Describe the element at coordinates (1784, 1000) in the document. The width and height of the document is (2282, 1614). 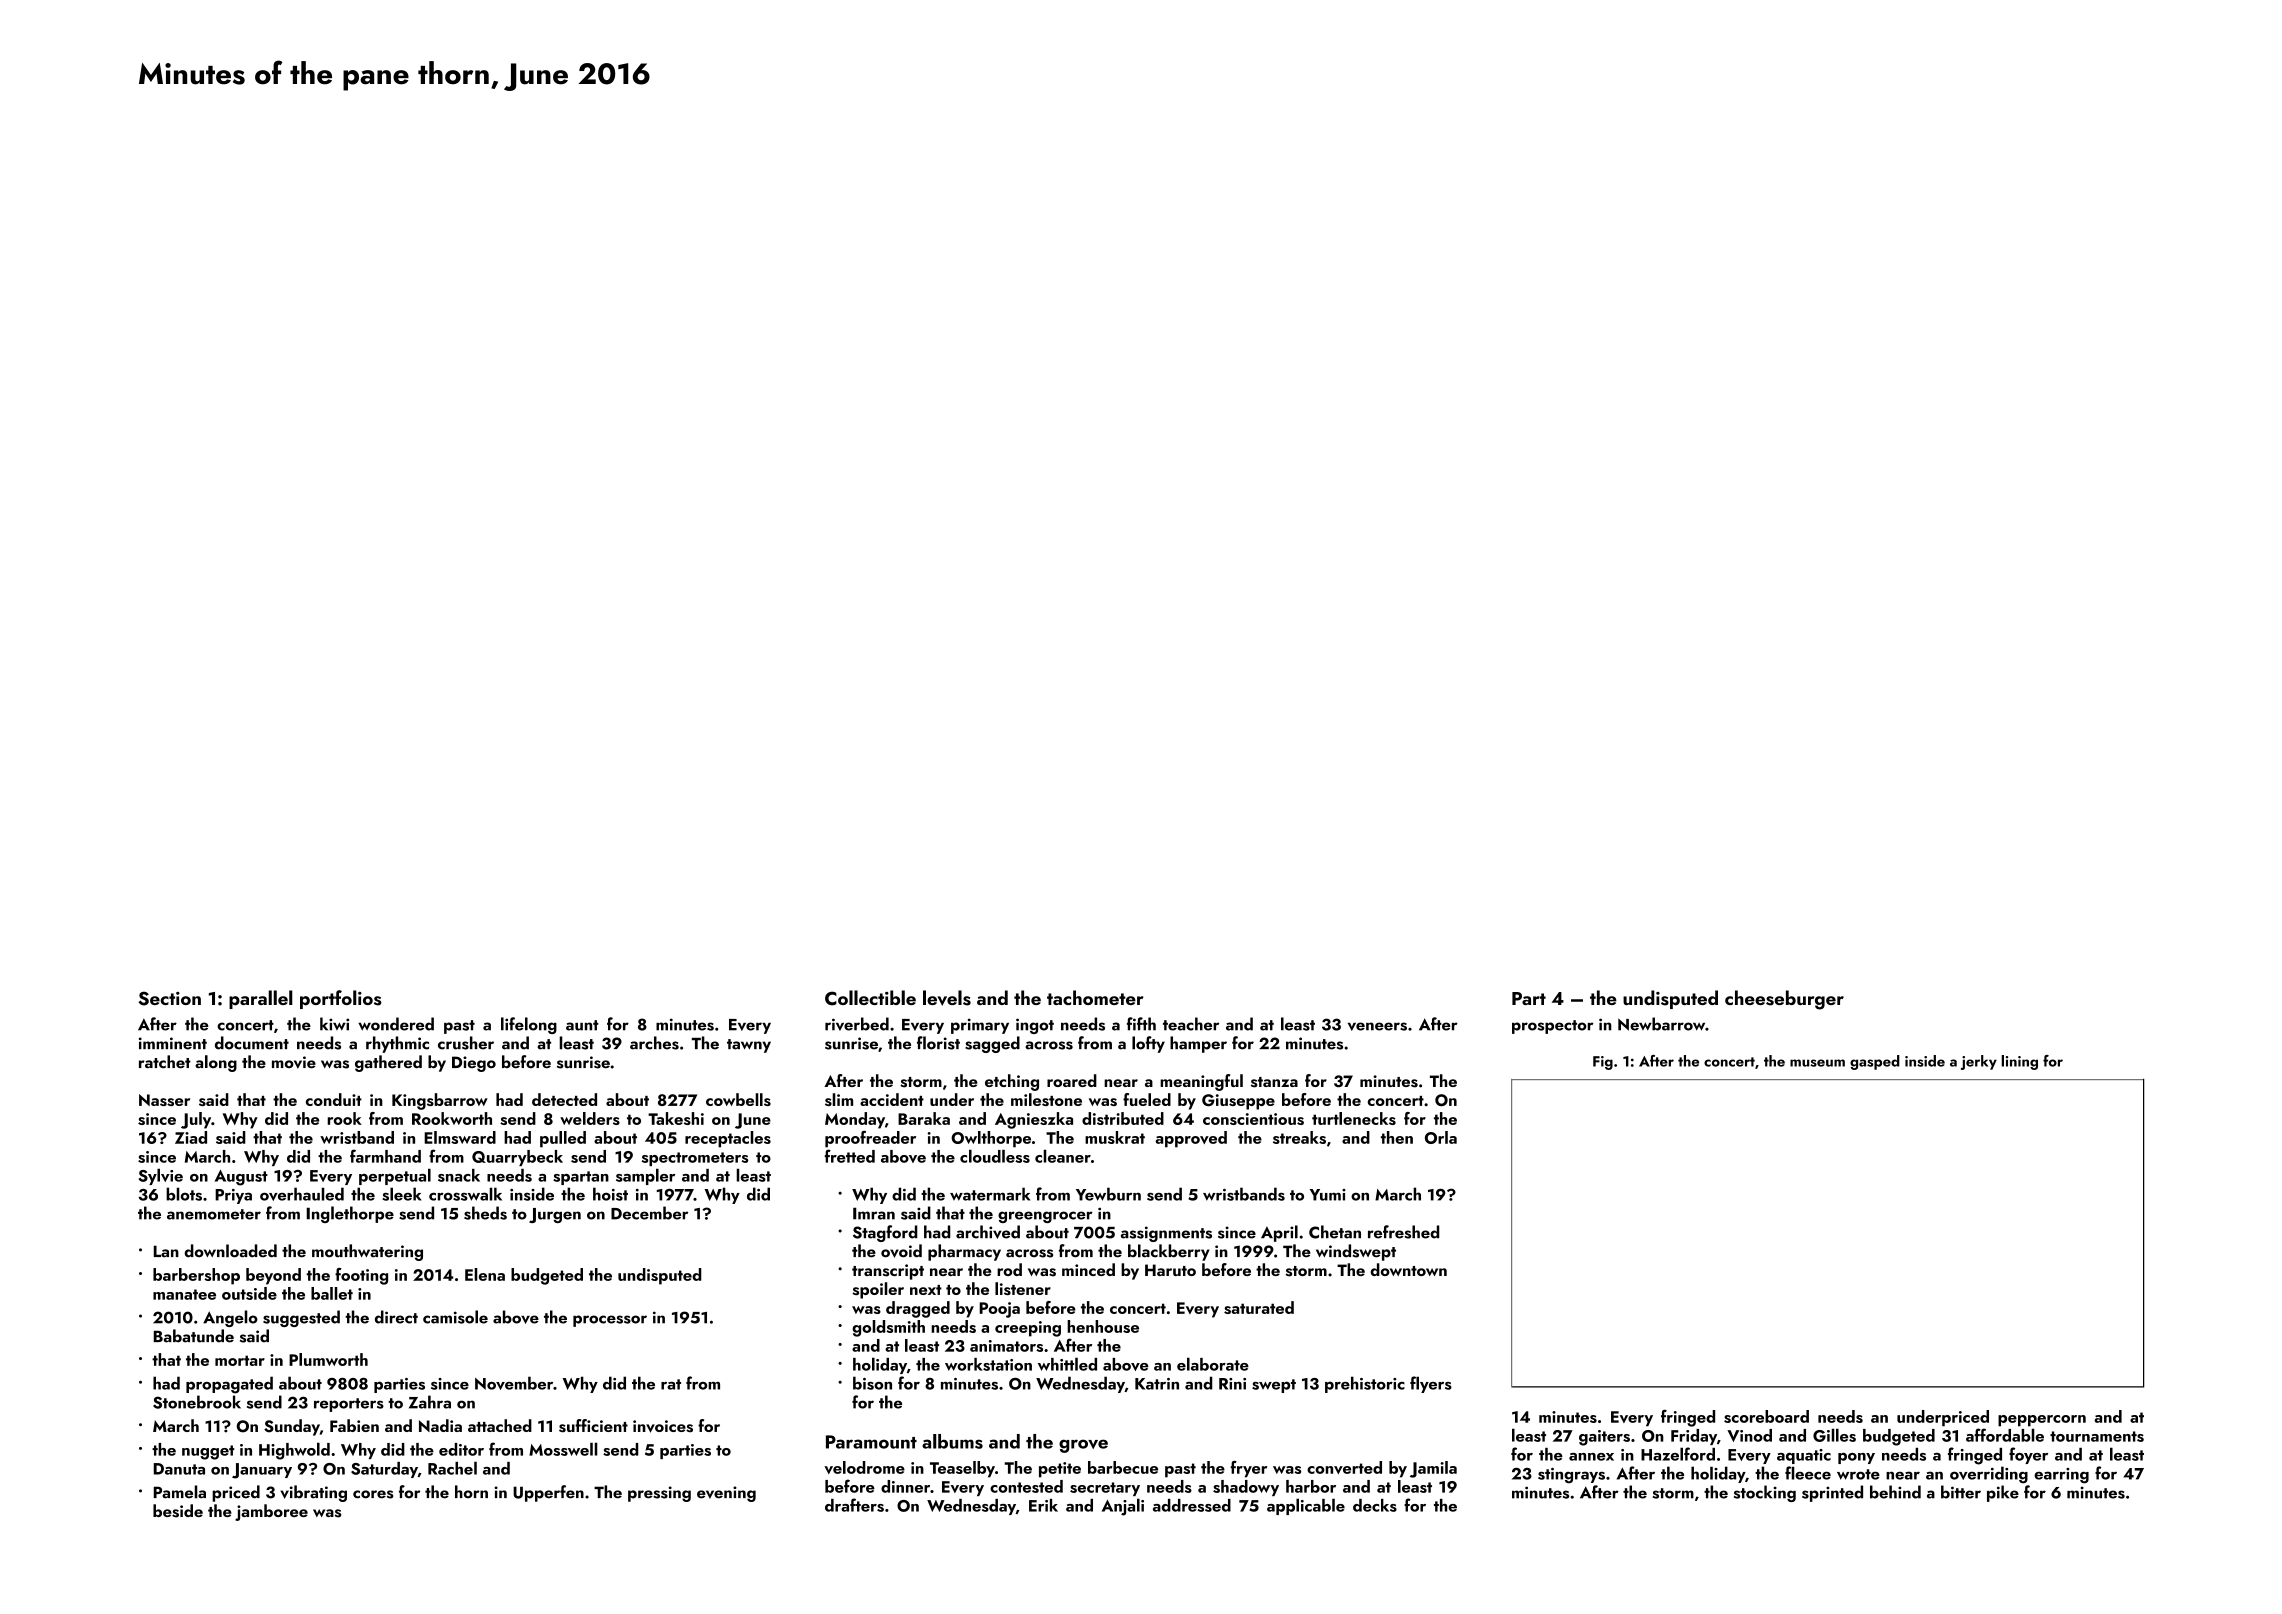
I see `cheeseburger` at that location.
